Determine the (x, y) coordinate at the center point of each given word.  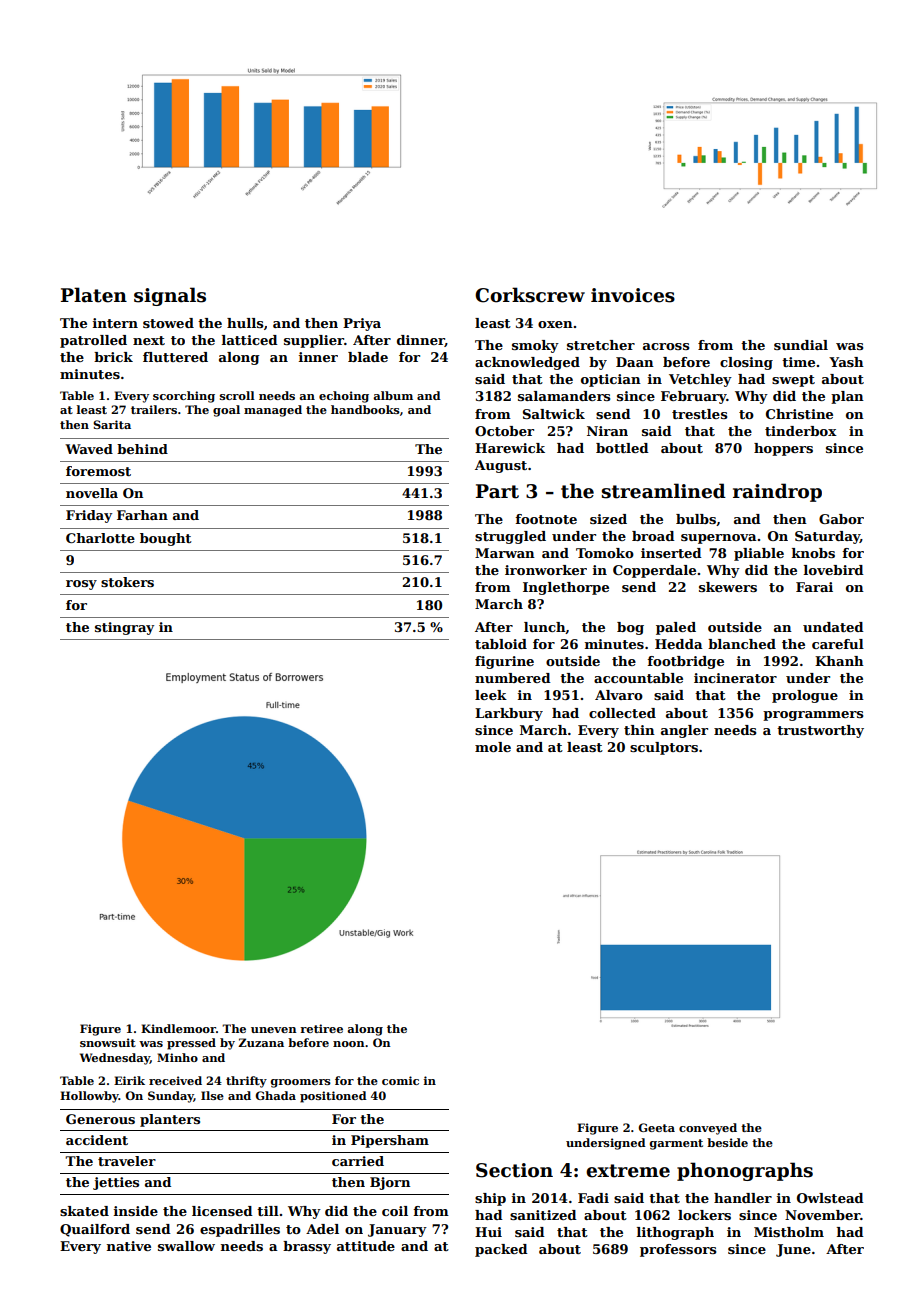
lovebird (834, 570)
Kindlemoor (178, 1028)
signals (170, 296)
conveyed (708, 1129)
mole (493, 747)
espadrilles (240, 1230)
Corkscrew (530, 295)
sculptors (664, 748)
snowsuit (108, 1042)
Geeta (656, 1127)
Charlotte (100, 538)
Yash (846, 362)
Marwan (505, 553)
